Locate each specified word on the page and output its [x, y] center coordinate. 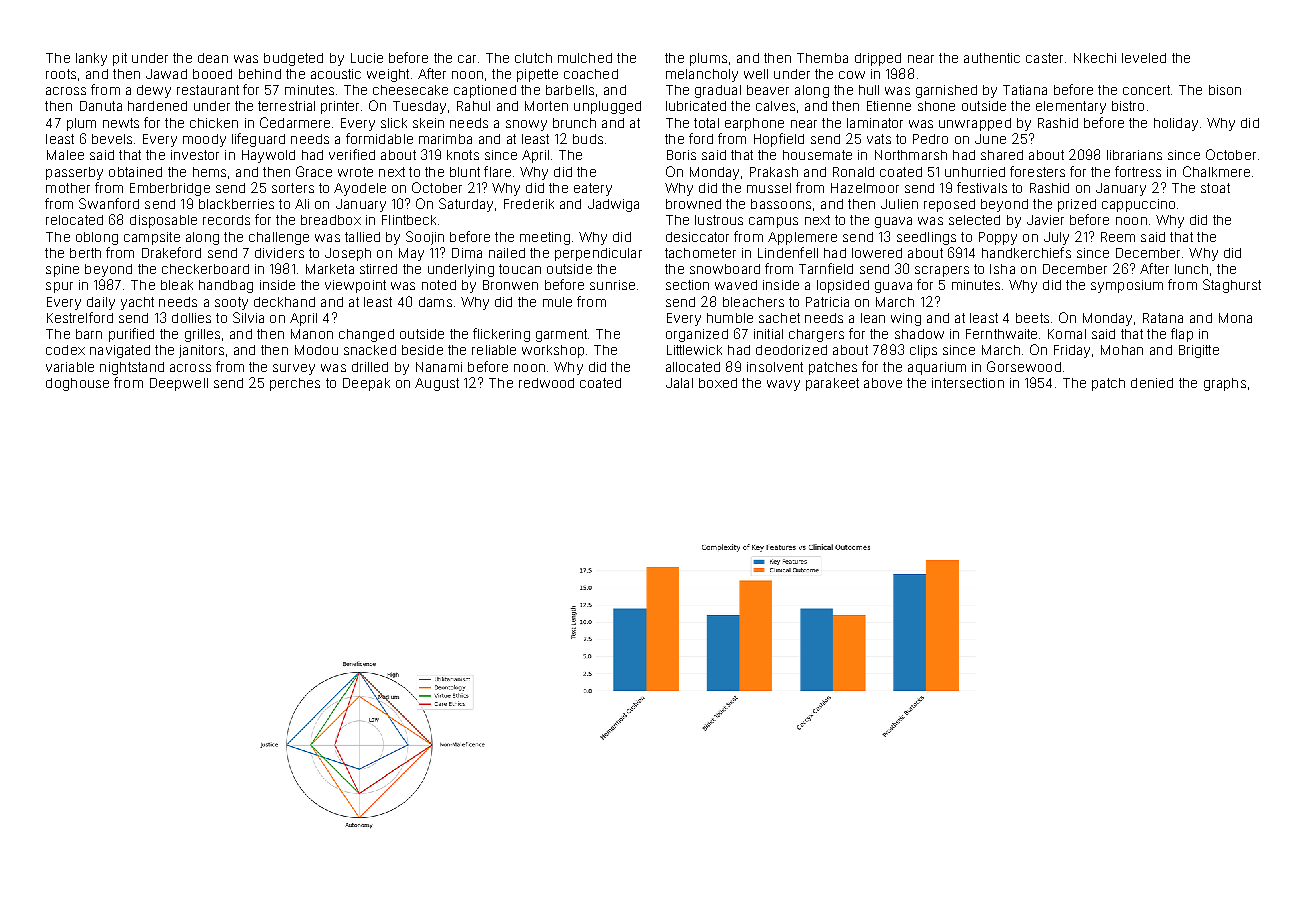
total [706, 123]
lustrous [719, 220]
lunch [1191, 269]
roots [61, 74]
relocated [74, 220]
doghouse [77, 384]
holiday [1176, 124]
